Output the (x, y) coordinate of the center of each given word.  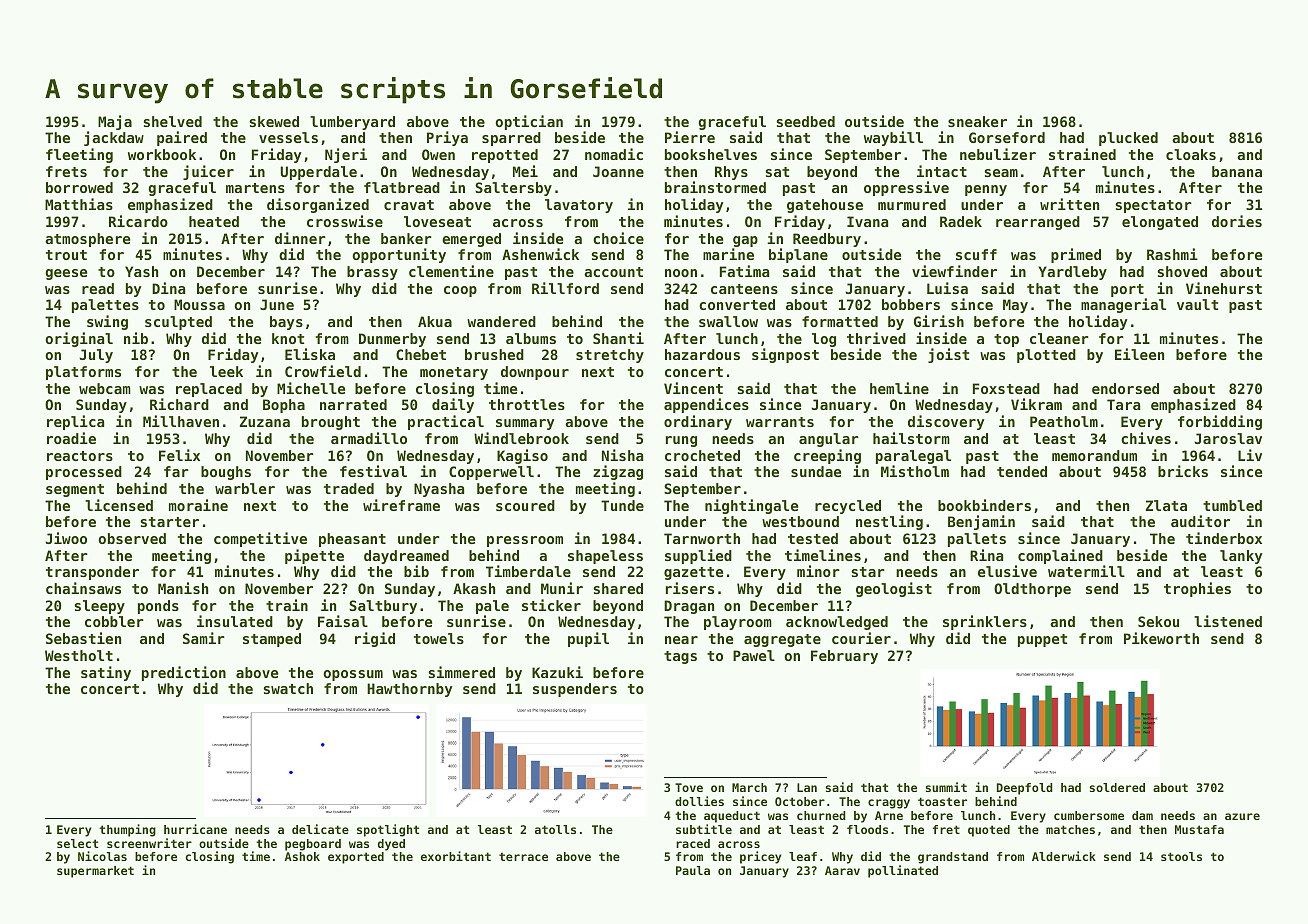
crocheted (702, 455)
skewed (274, 121)
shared (618, 588)
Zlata (1166, 505)
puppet (1042, 640)
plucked (1128, 139)
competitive (260, 539)
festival (373, 471)
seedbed (805, 121)
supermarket (95, 872)
